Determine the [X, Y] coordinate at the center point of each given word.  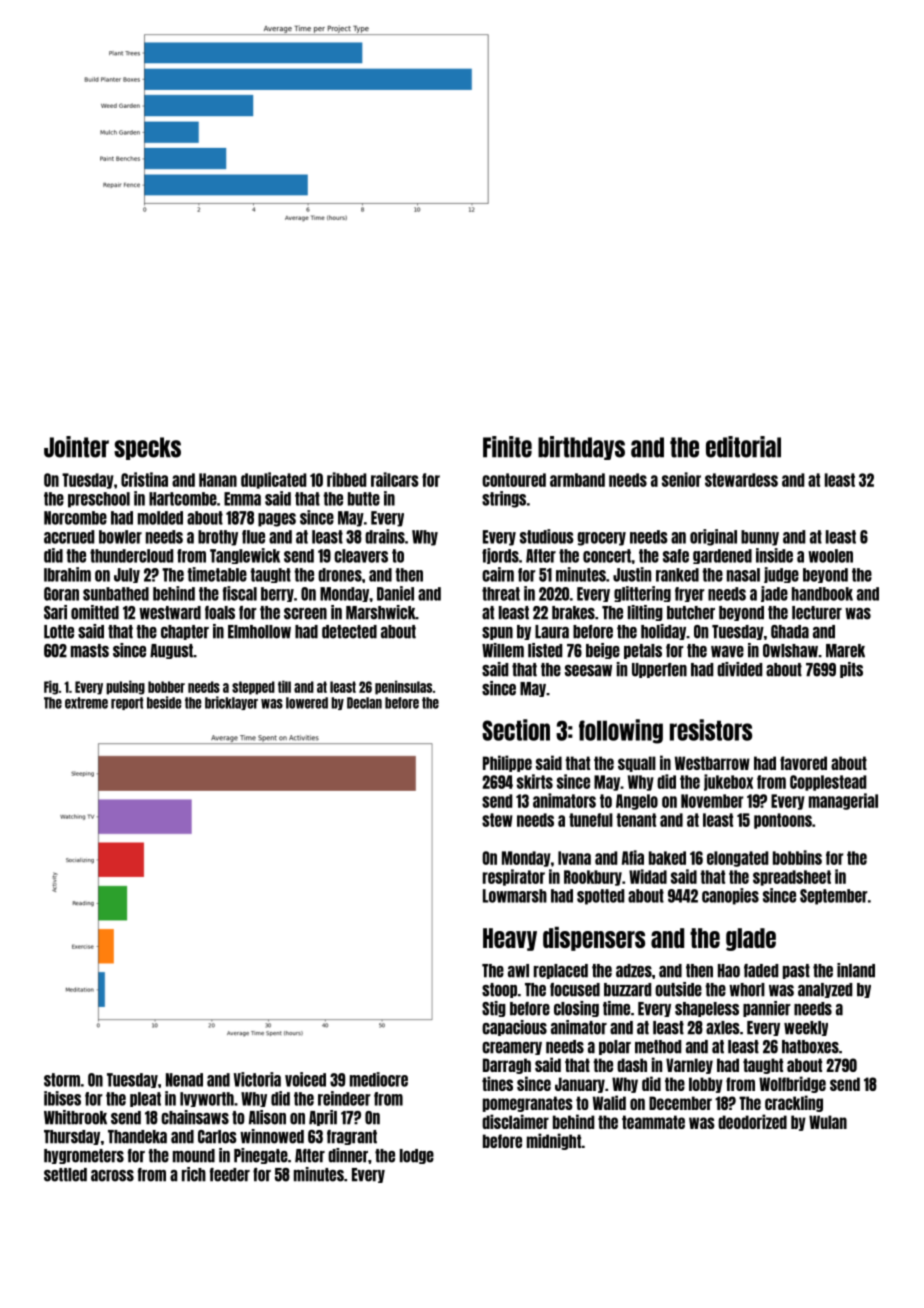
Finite [507, 447]
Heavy [510, 939]
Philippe [507, 763]
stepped [253, 688]
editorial [743, 447]
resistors [711, 730]
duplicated [273, 480]
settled [65, 1175]
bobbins [797, 857]
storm [62, 1080]
